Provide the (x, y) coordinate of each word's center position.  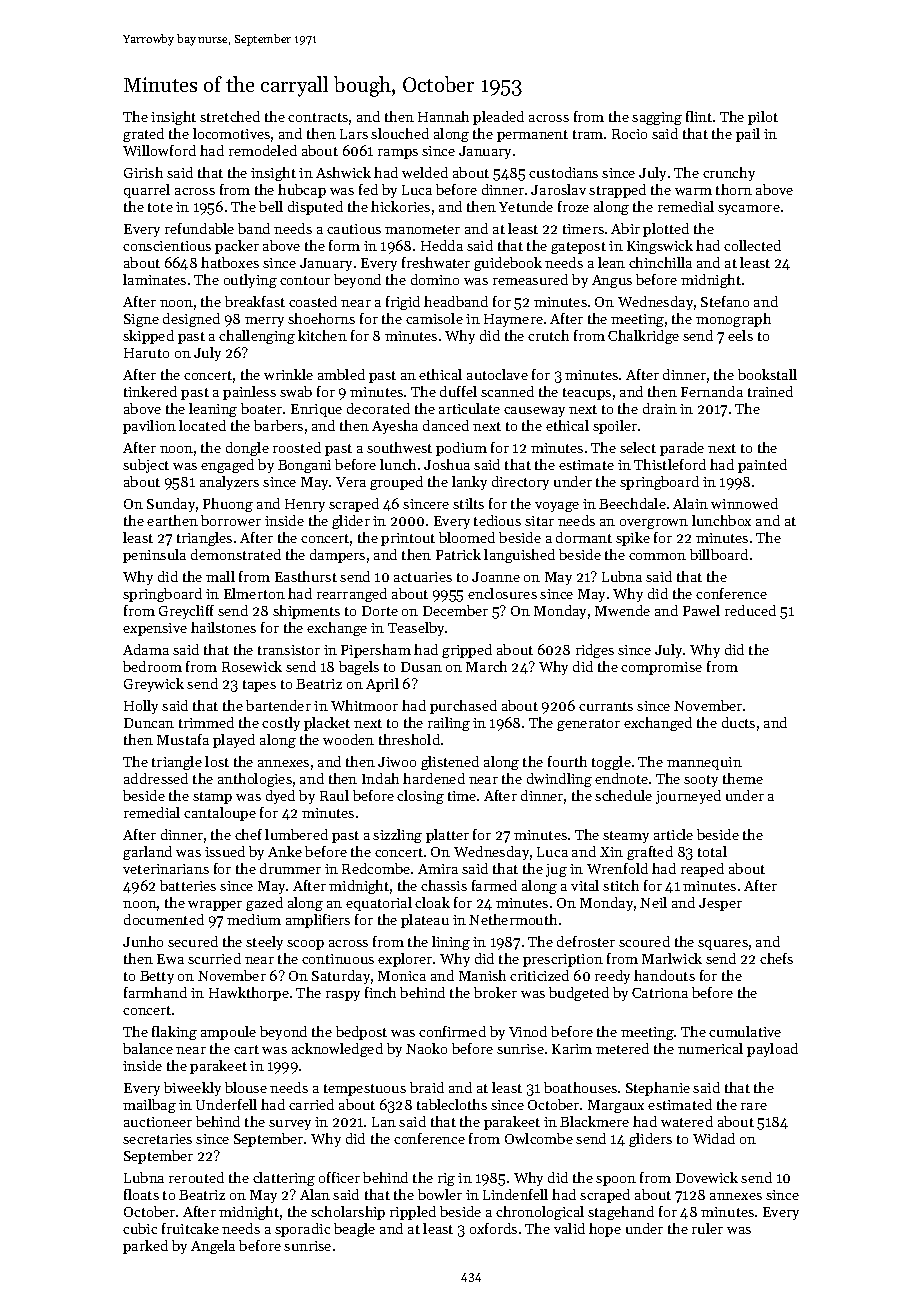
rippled (413, 1213)
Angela (213, 1247)
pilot (763, 118)
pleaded (498, 118)
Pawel (701, 610)
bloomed (467, 537)
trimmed (206, 722)
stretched (230, 116)
